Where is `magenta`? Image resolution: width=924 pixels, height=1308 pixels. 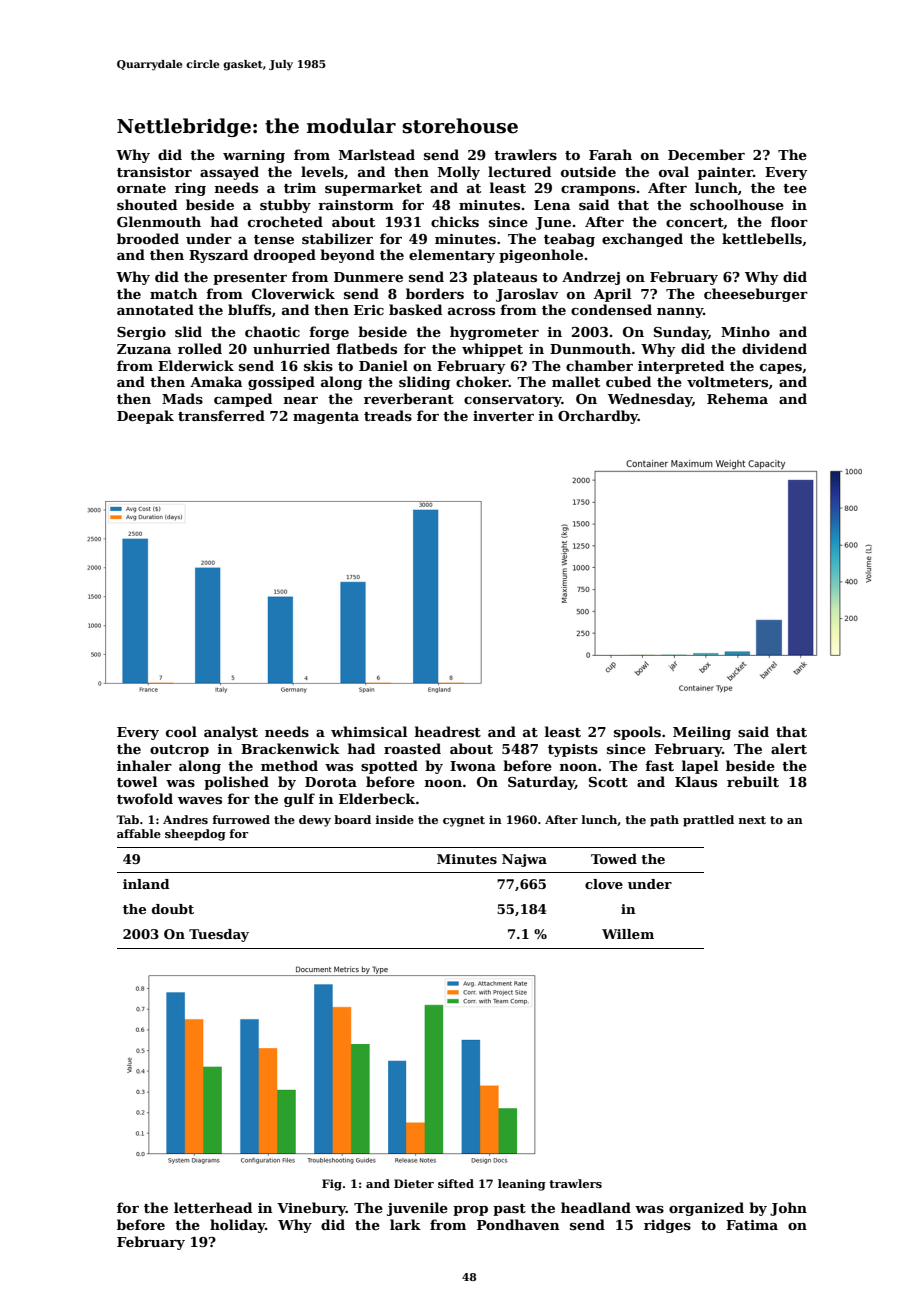
magenta is located at coordinates (326, 418).
